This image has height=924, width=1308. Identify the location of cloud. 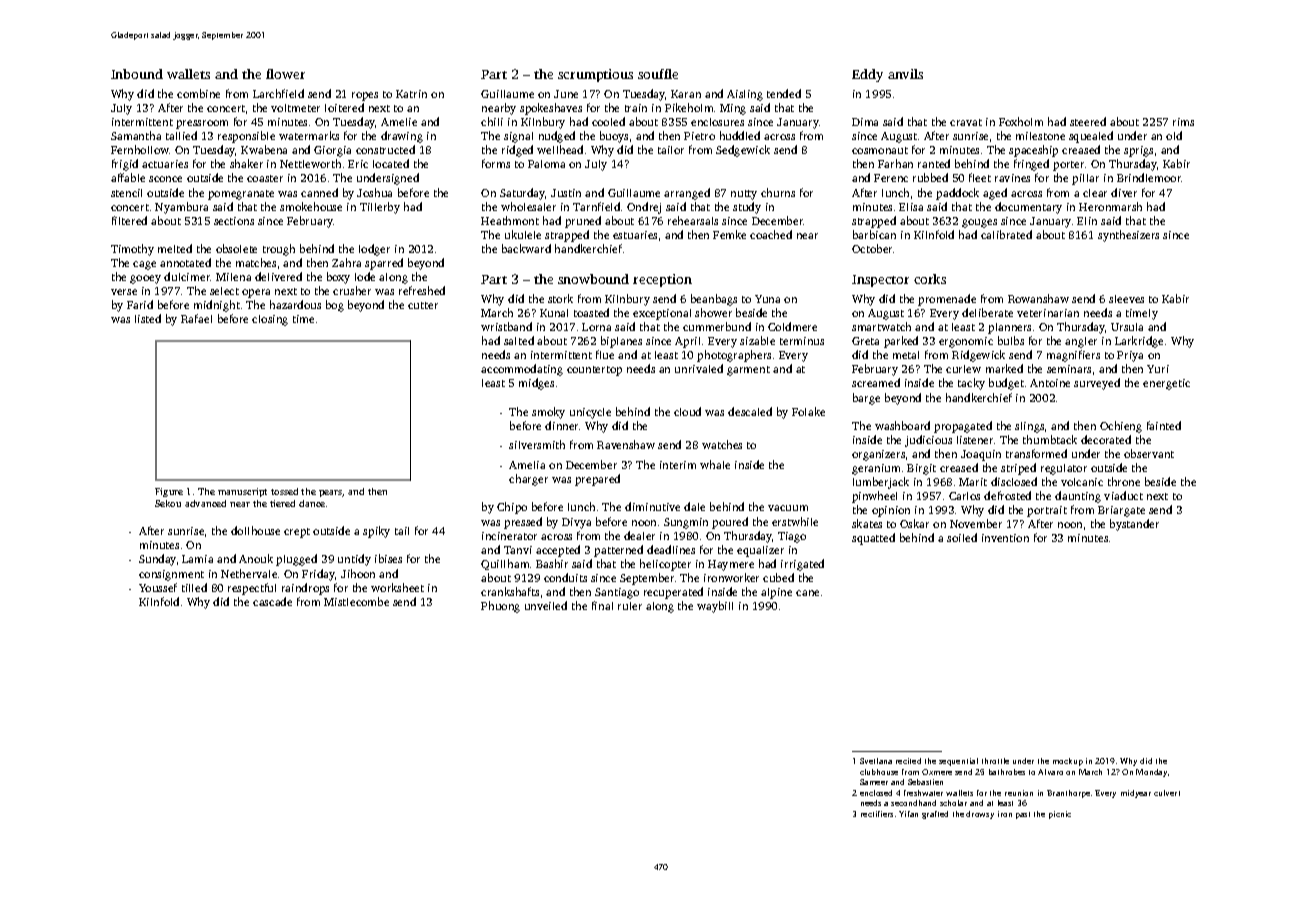
(687, 411).
